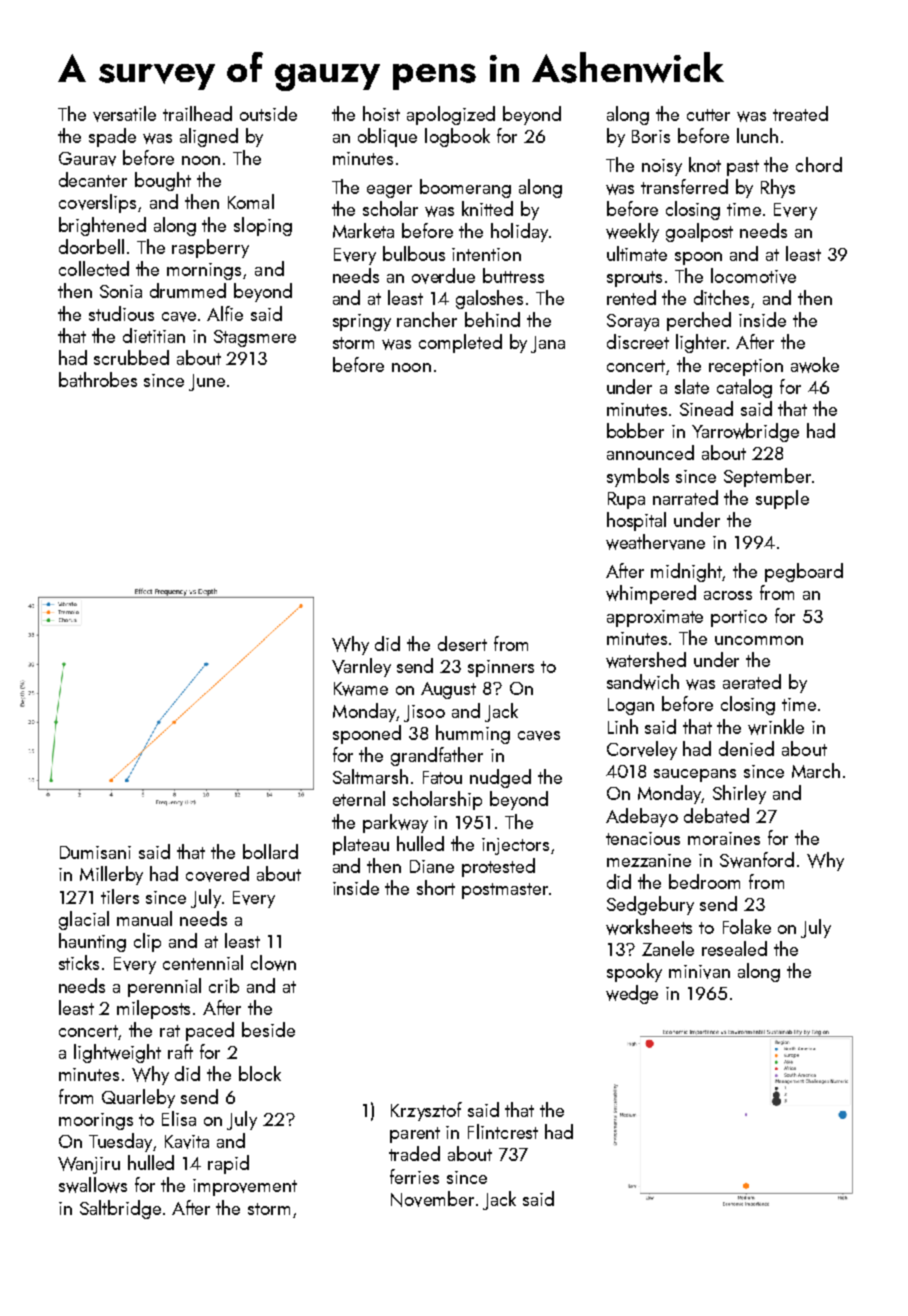  I want to click on improvement, so click(245, 1187).
